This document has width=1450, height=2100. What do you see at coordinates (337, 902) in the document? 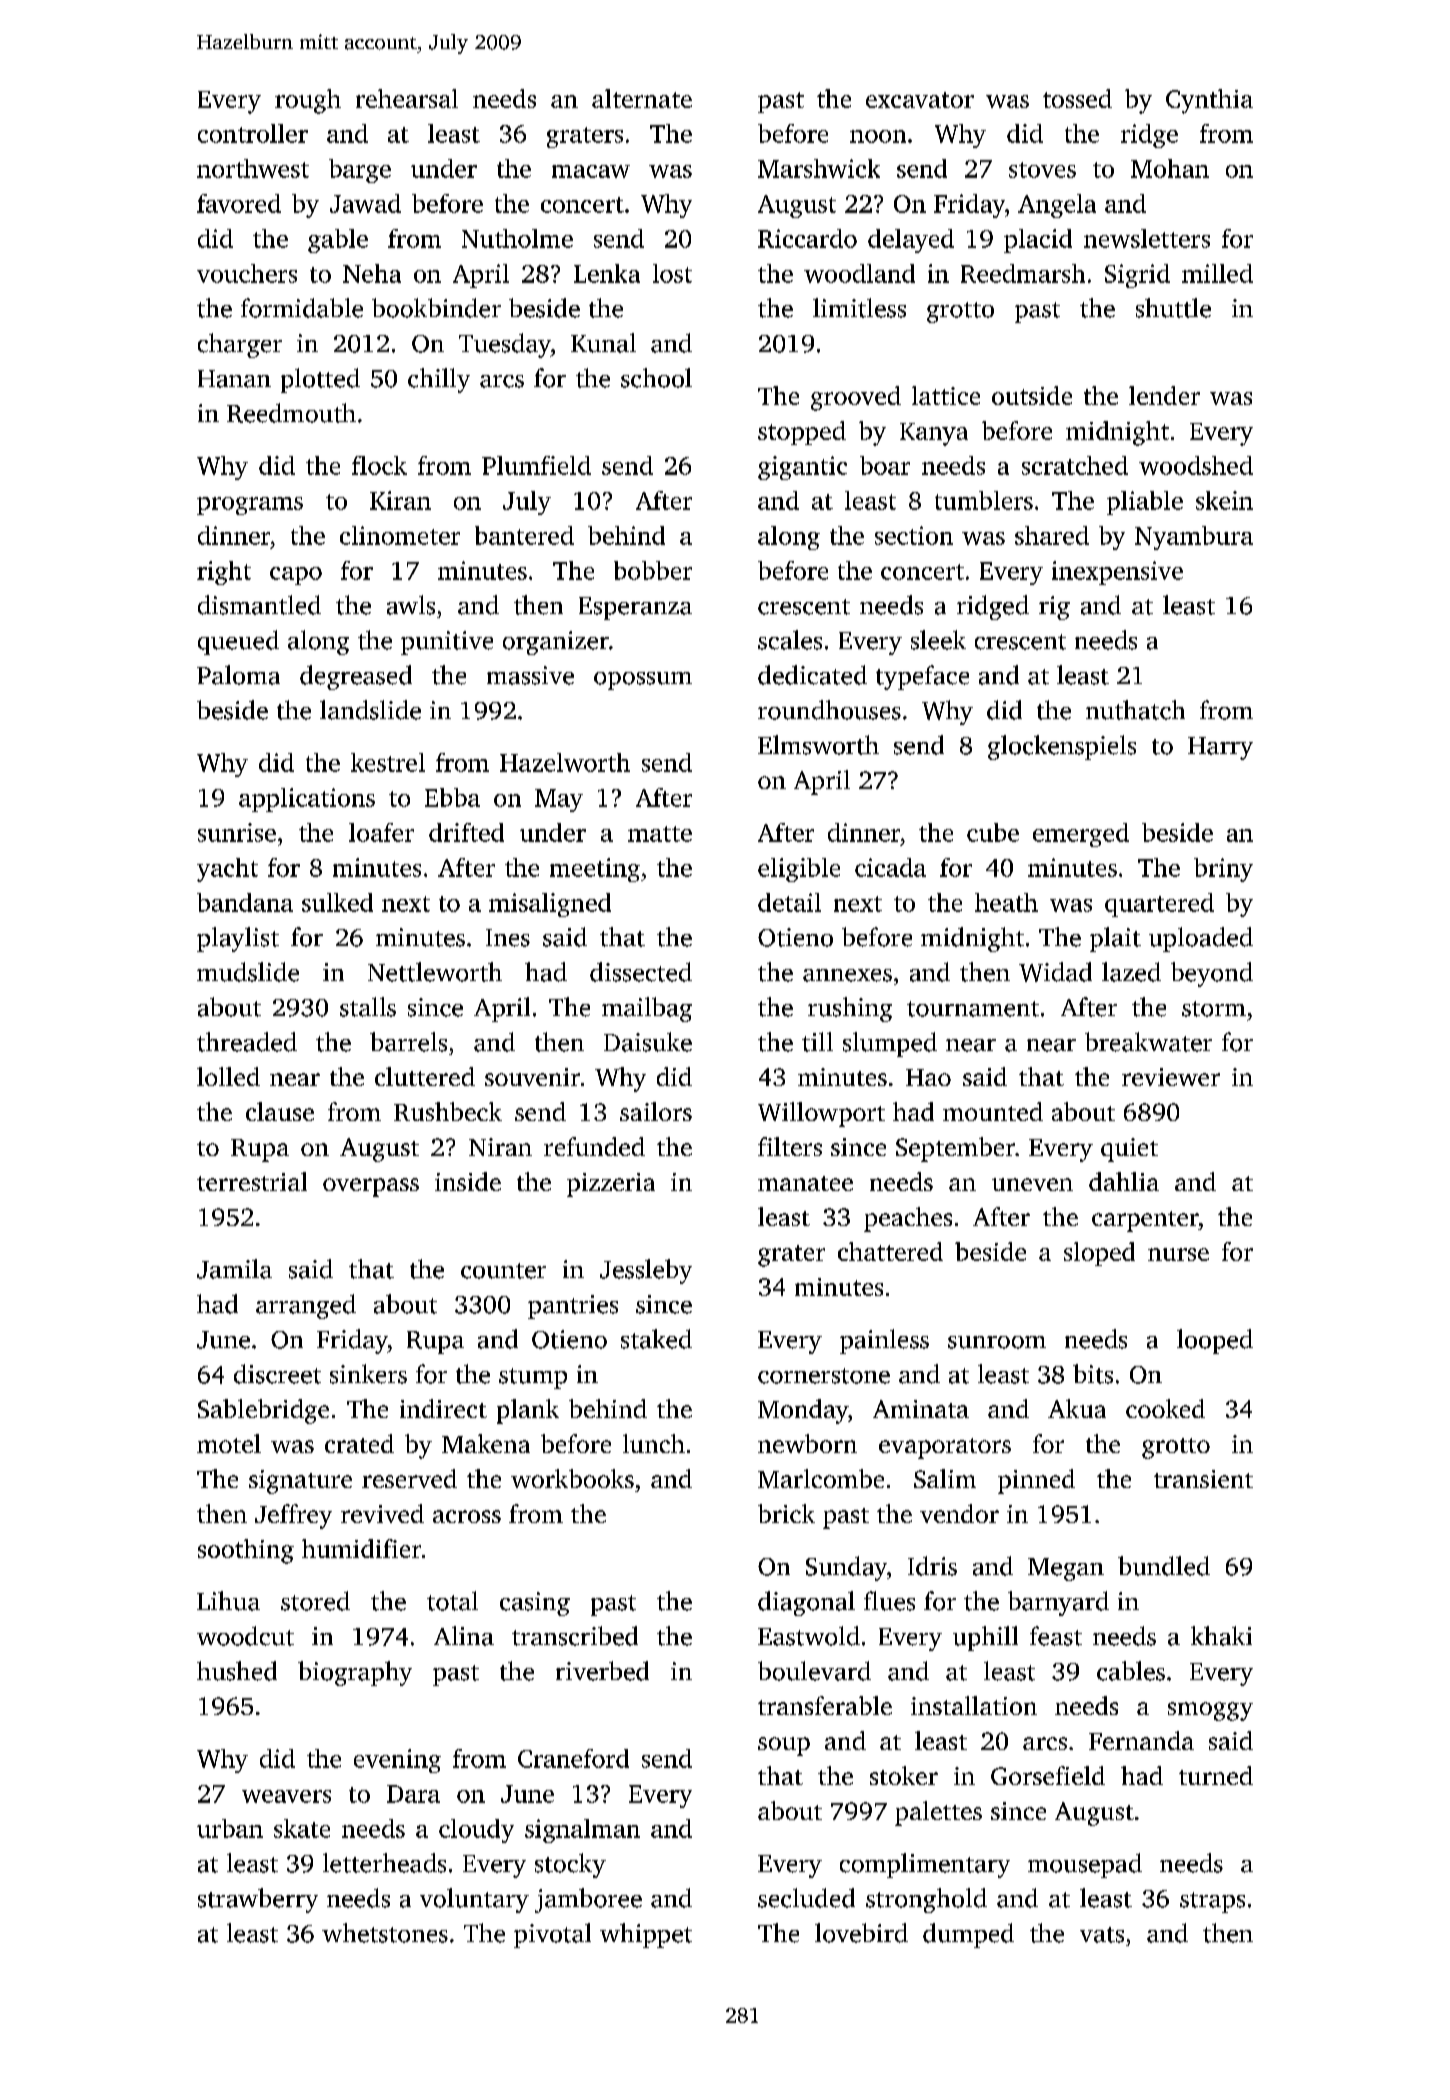
I see `sulked` at bounding box center [337, 902].
